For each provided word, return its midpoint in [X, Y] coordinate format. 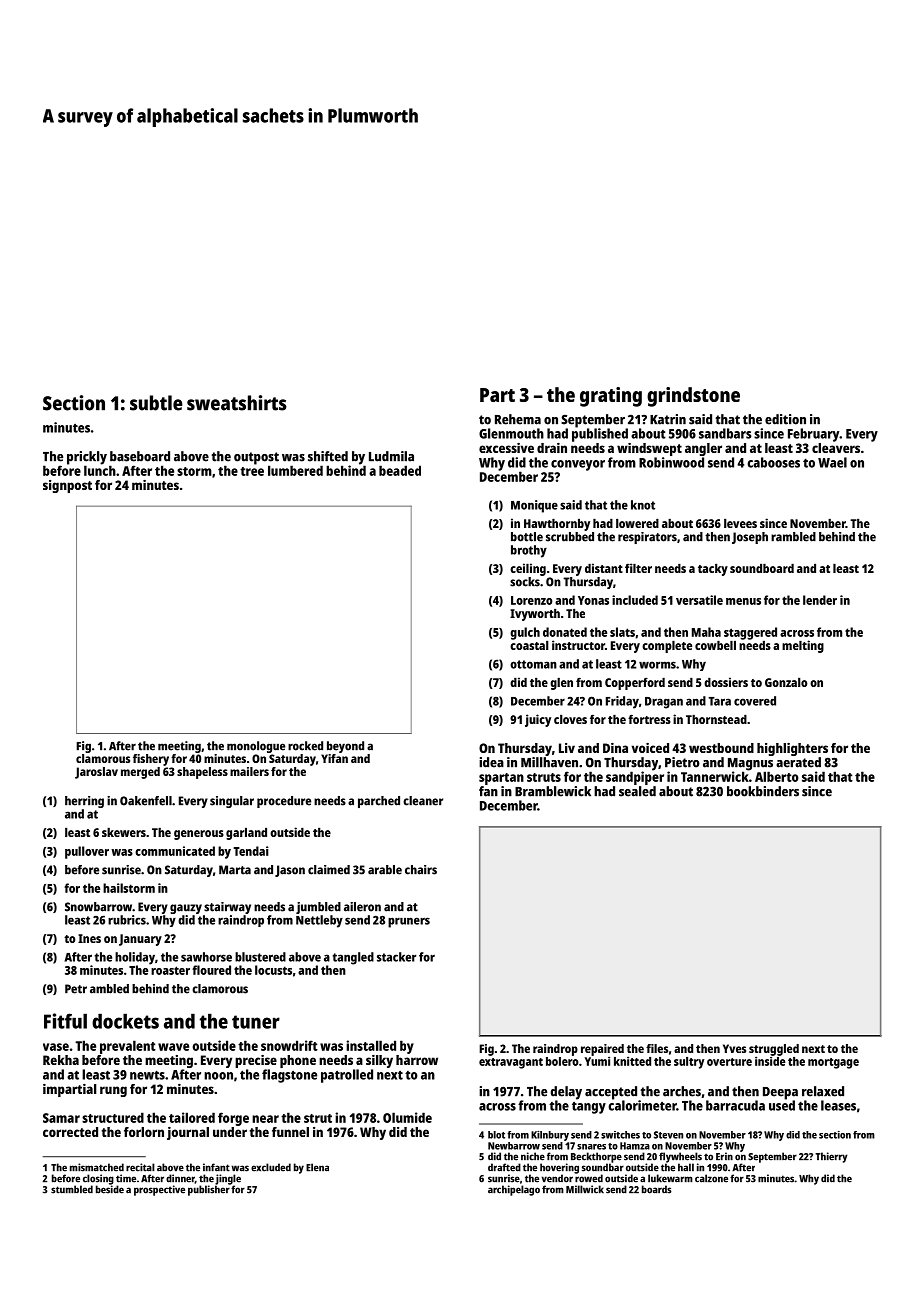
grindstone [693, 397]
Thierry [831, 1157]
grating [611, 397]
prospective [159, 1190]
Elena [317, 1167]
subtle [156, 403]
